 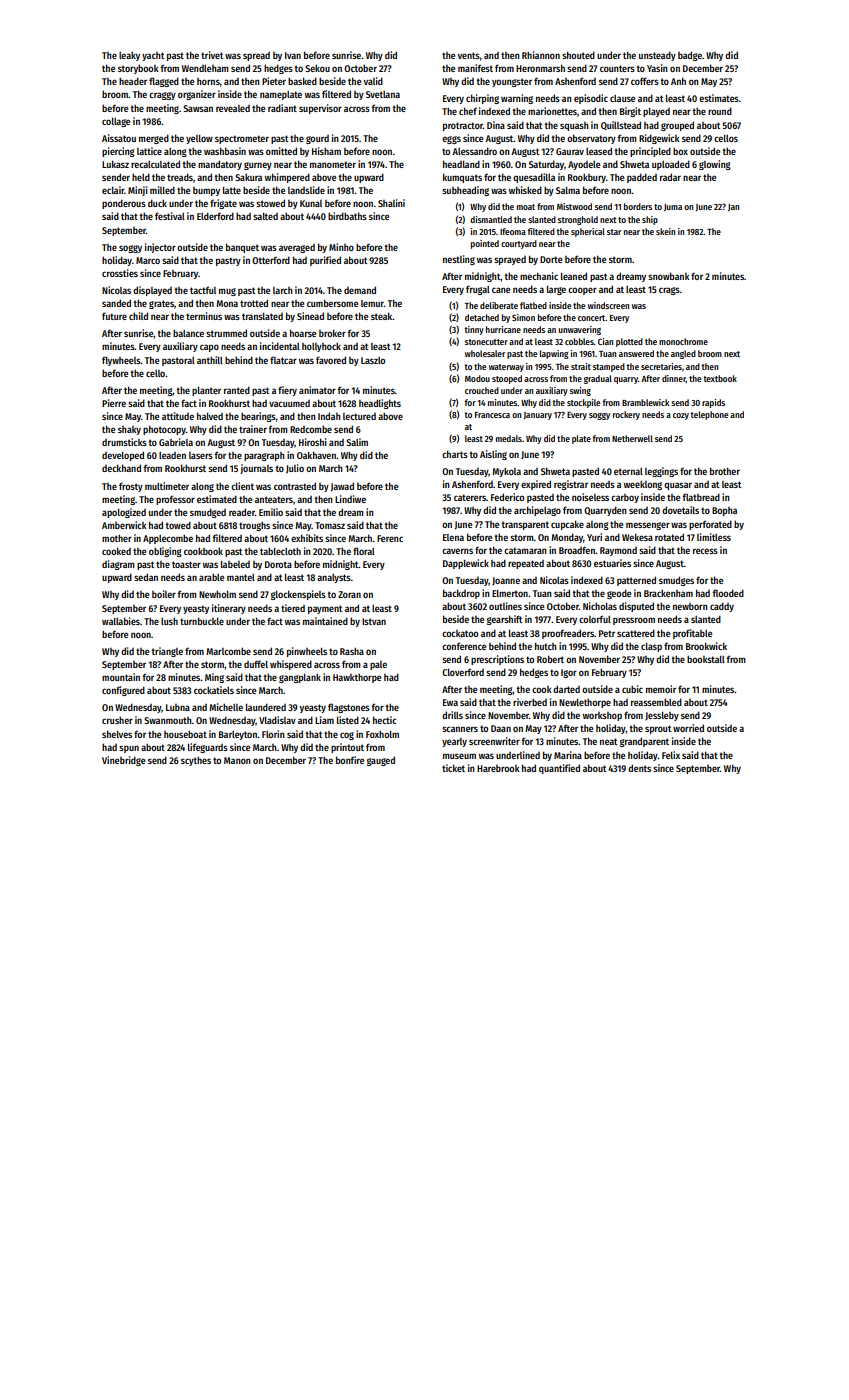 I want to click on valid, so click(x=373, y=81).
